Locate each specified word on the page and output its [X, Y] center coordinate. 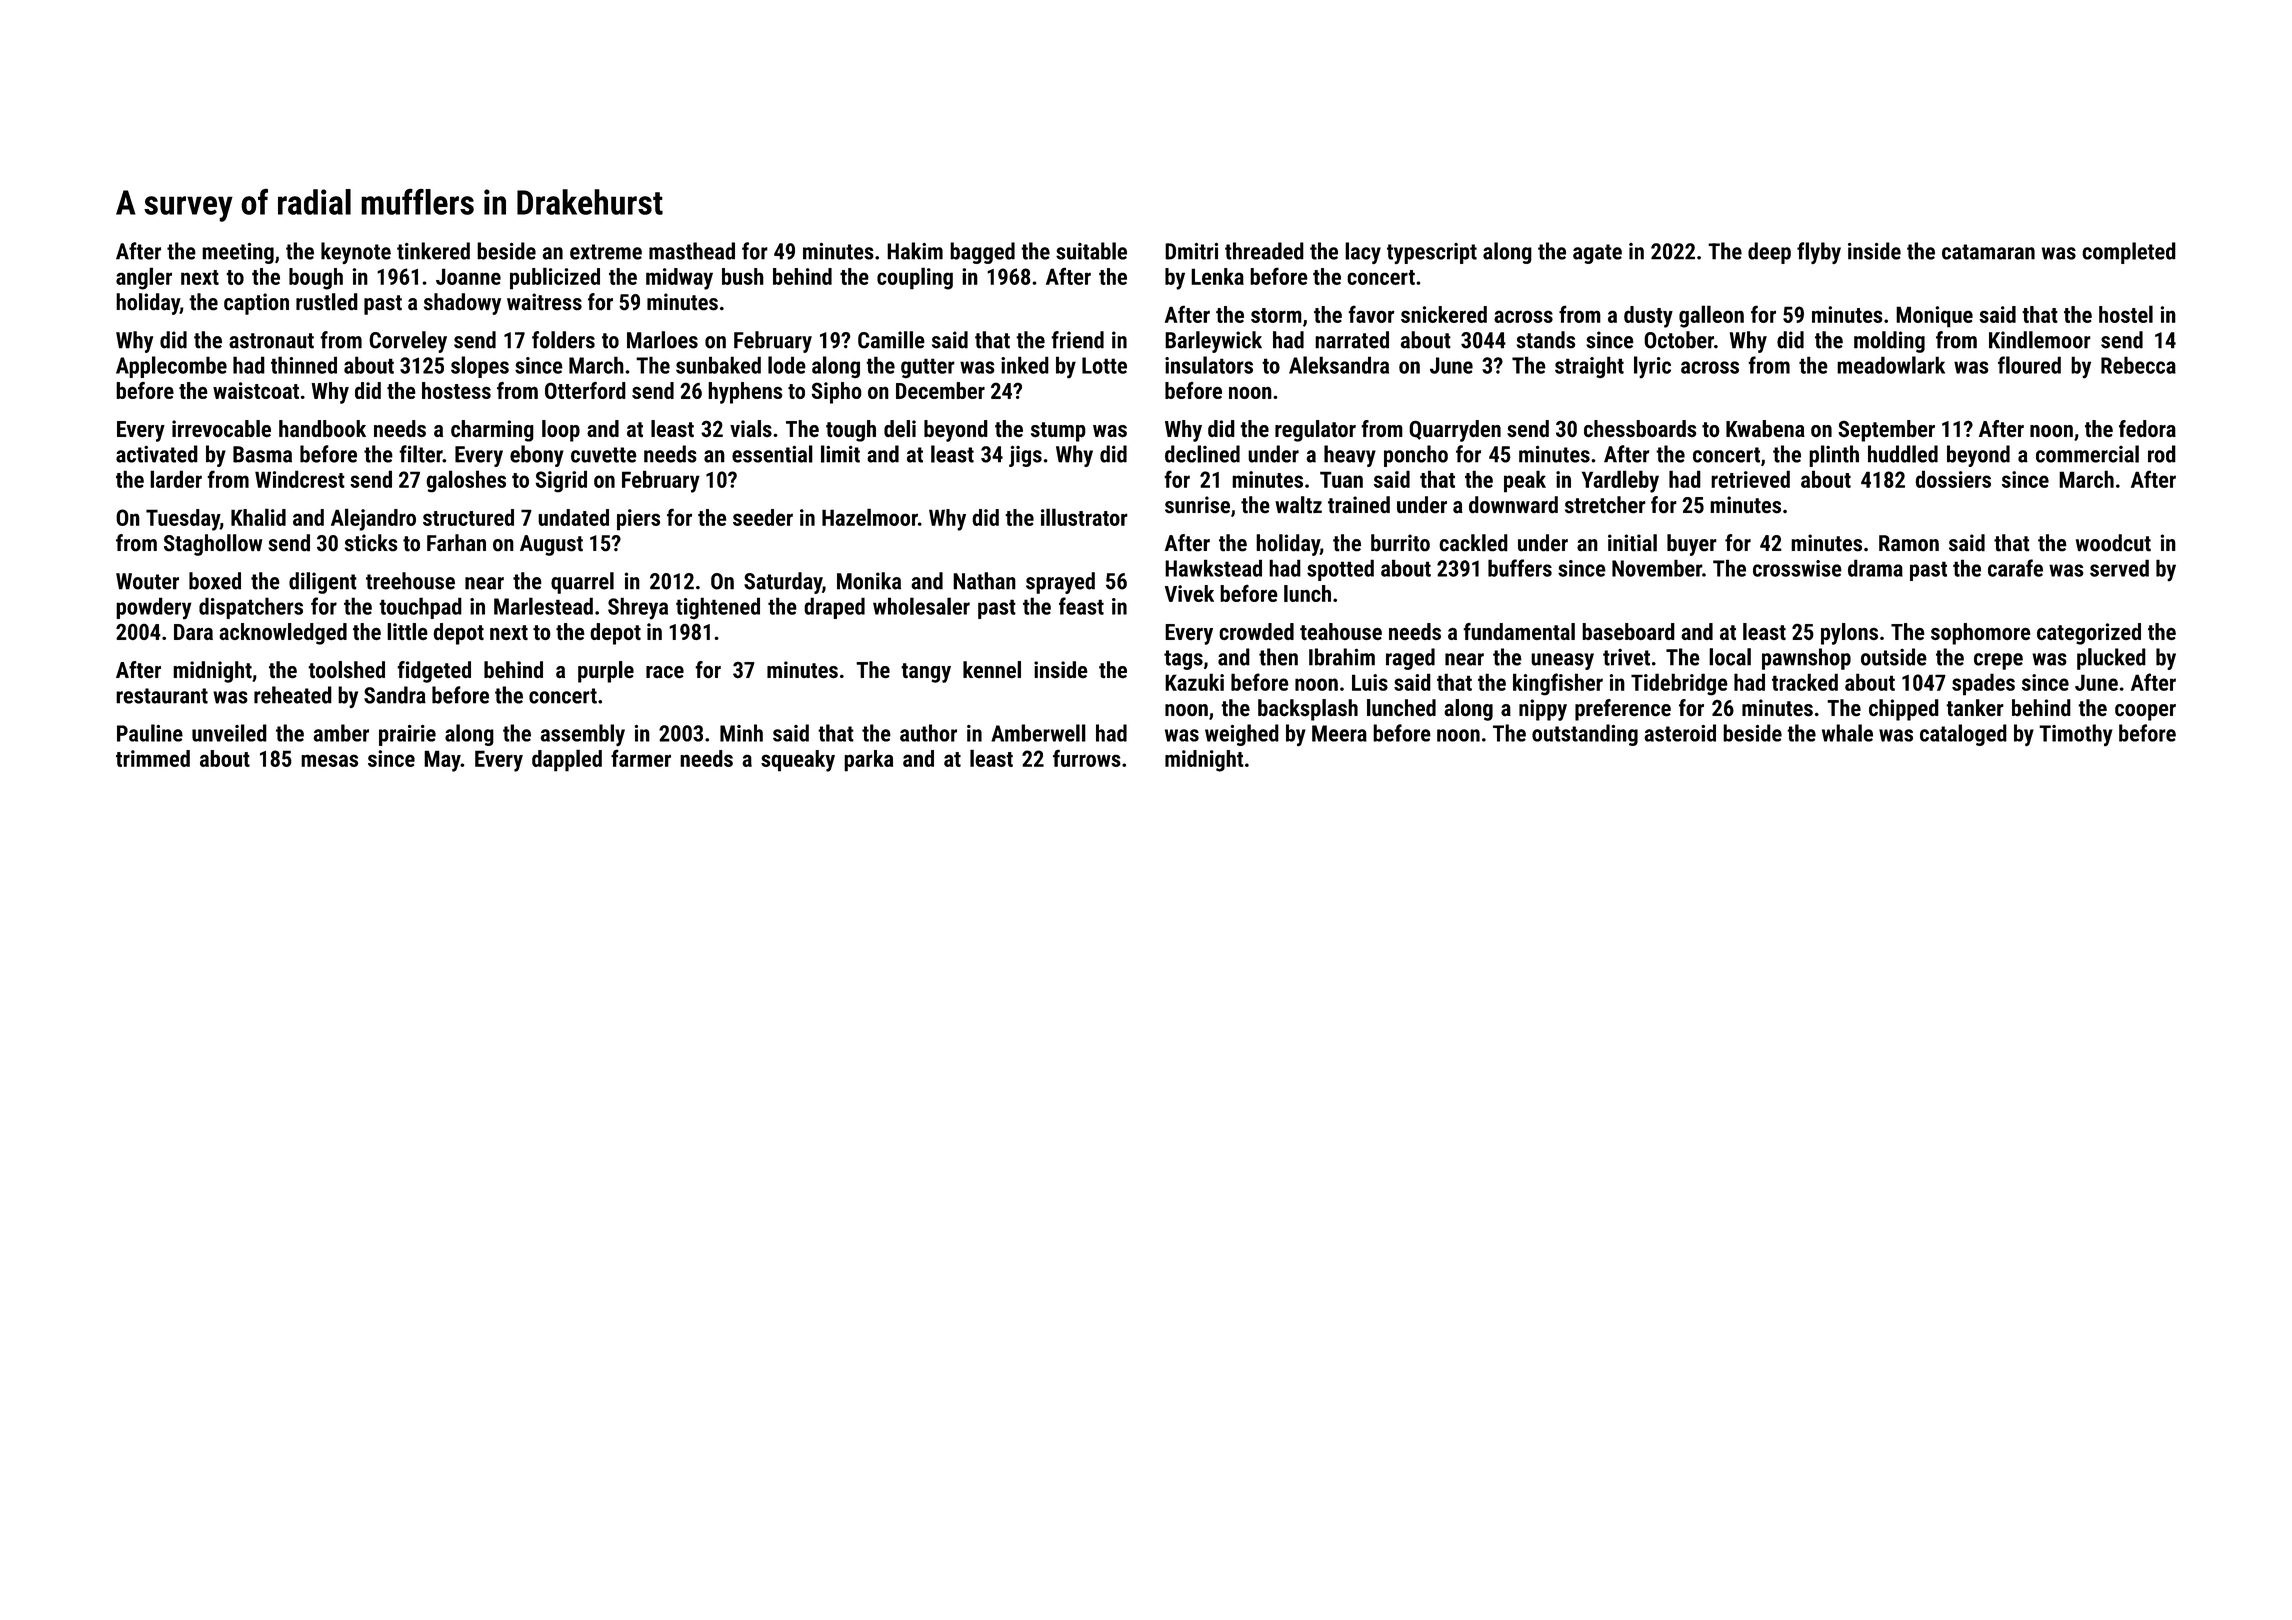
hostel [2126, 314]
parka [868, 761]
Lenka [1217, 276]
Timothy [2076, 735]
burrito [1400, 543]
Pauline [150, 733]
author [928, 733]
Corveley [408, 342]
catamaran [1988, 252]
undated [573, 517]
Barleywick [1213, 342]
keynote [356, 253]
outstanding [1585, 735]
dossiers [1953, 479]
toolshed [346, 670]
